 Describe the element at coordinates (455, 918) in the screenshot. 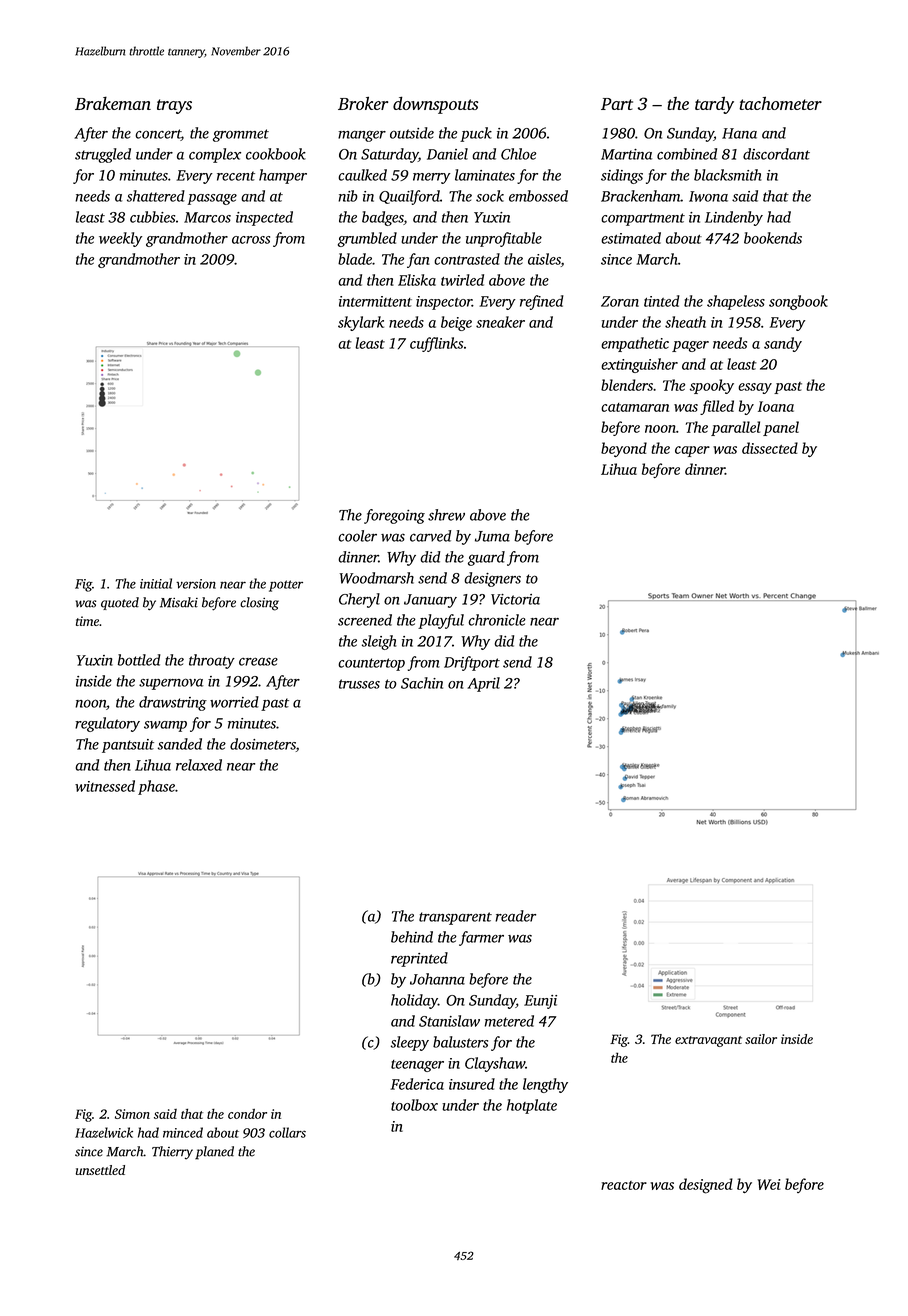

I see `transparent` at that location.
